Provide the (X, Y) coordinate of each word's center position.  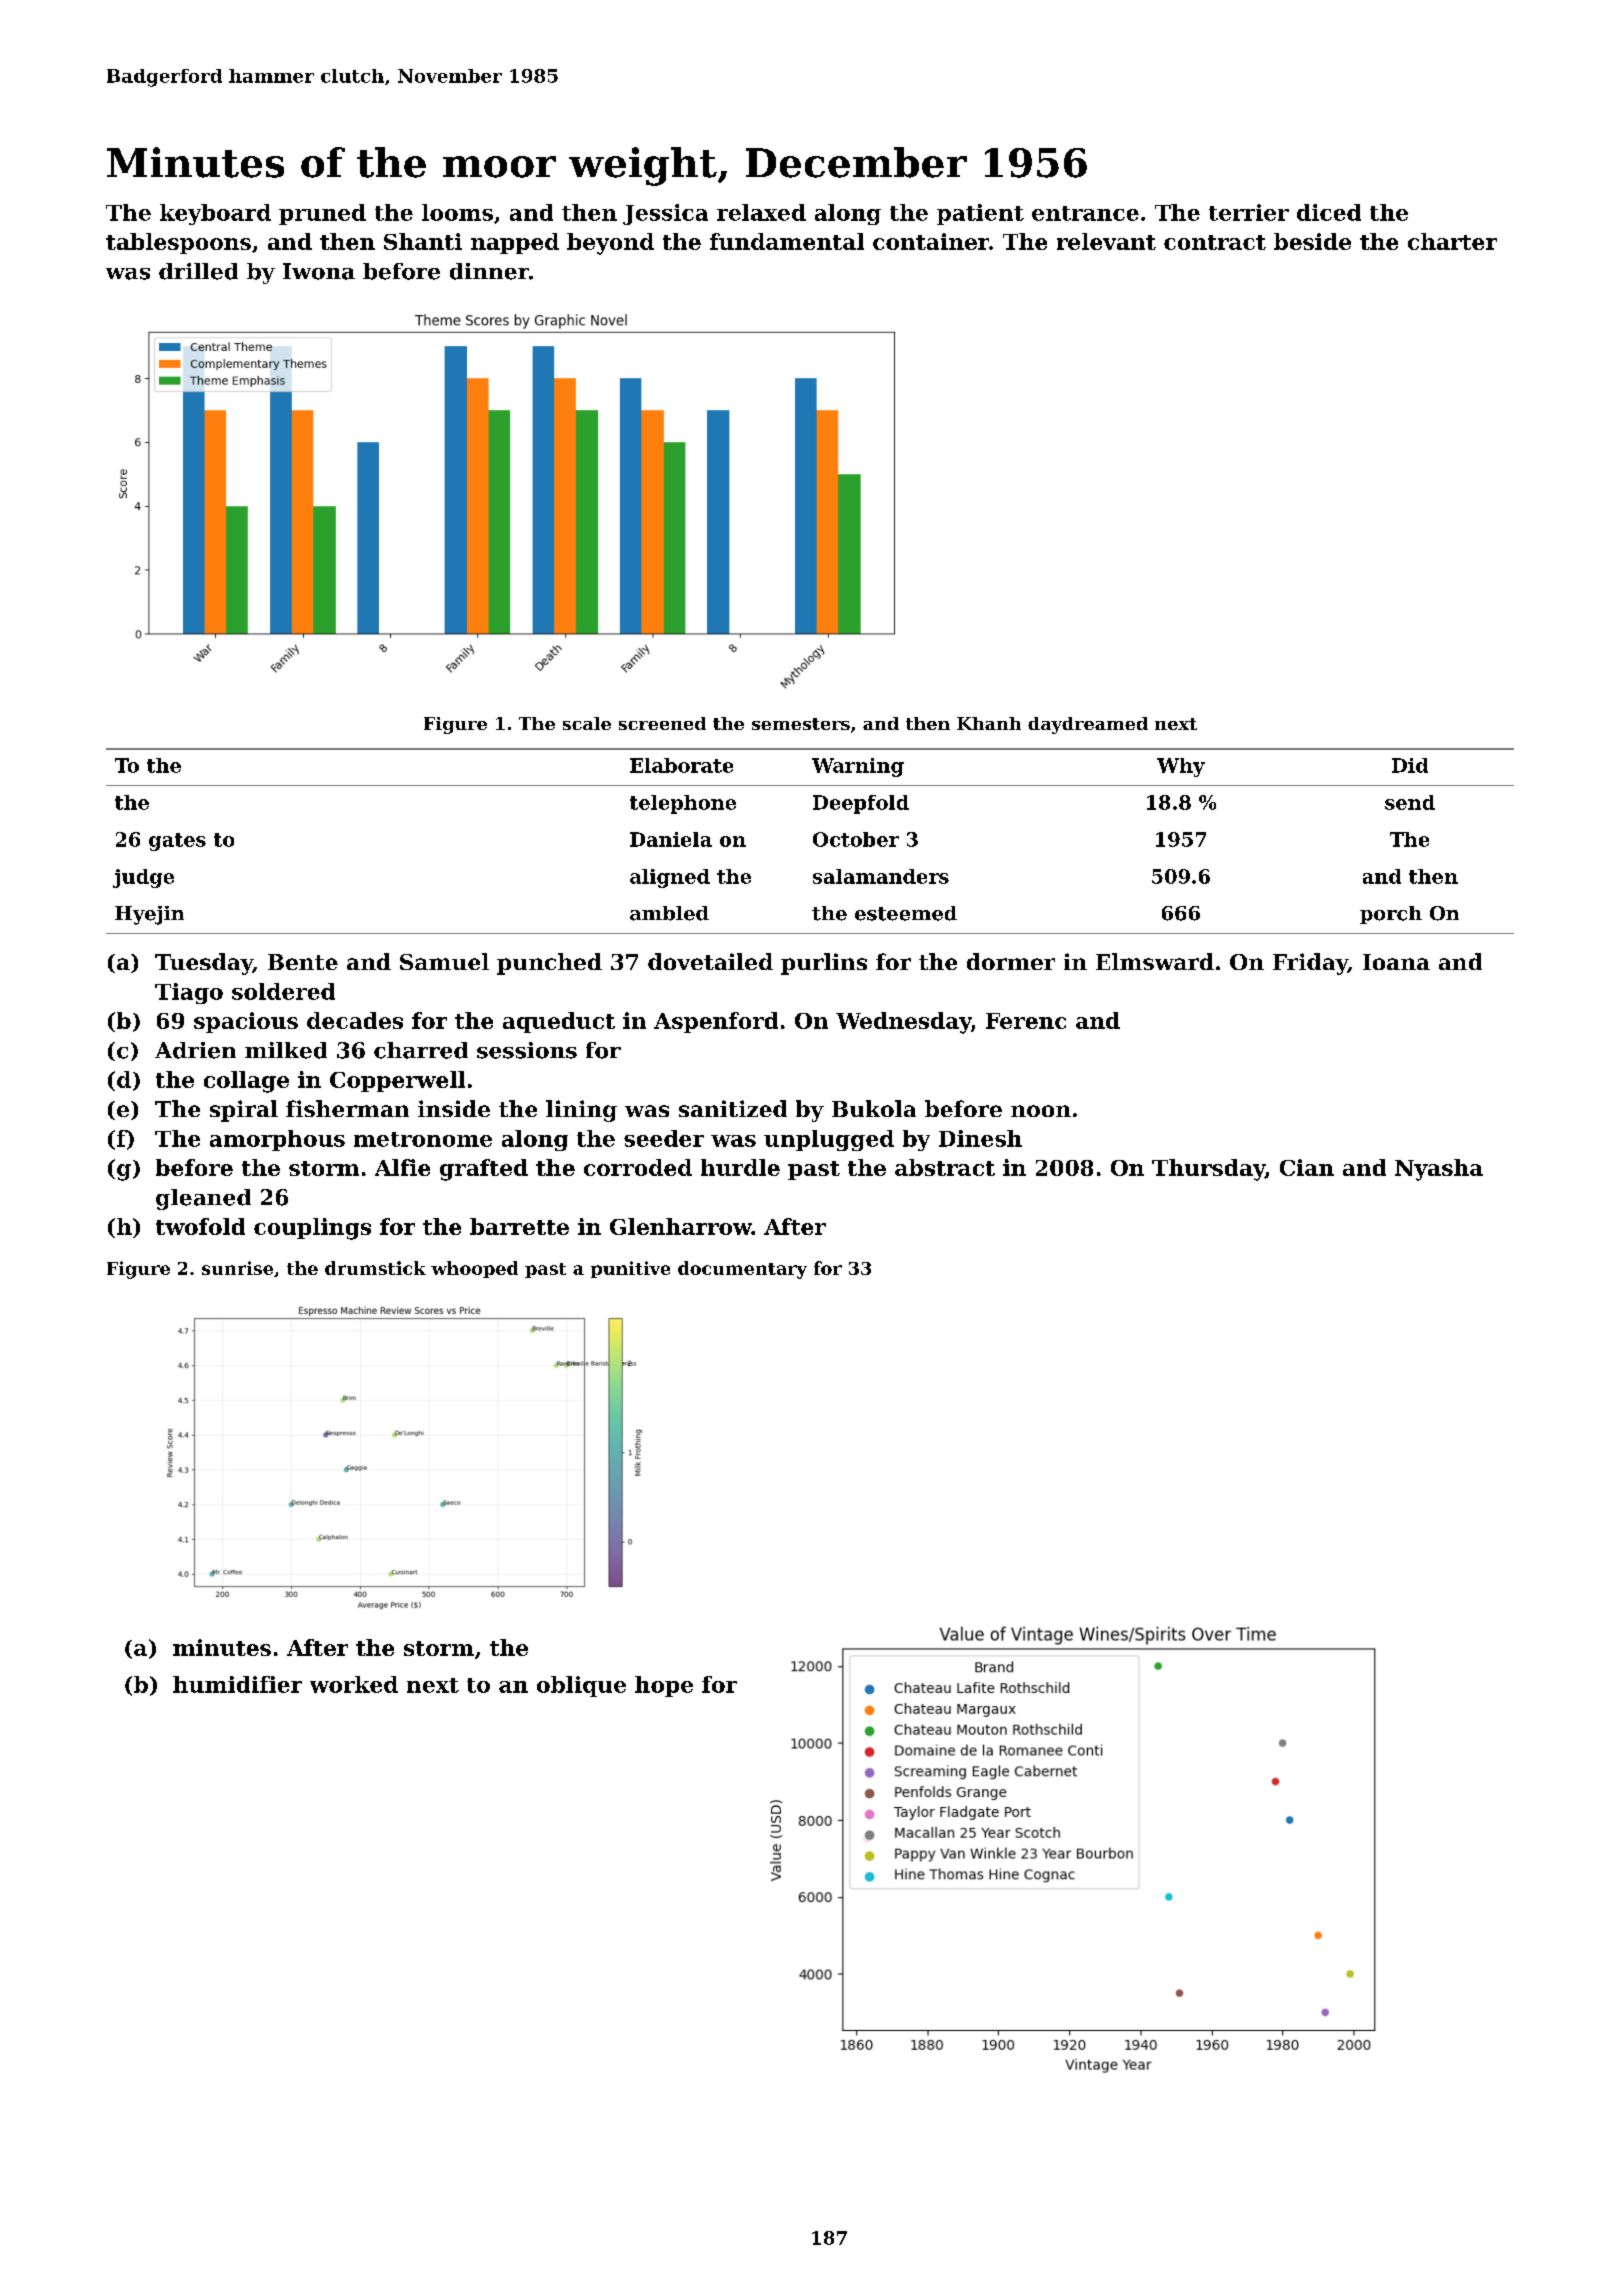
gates (177, 842)
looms (457, 212)
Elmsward (1155, 961)
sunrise (237, 1268)
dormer (1011, 961)
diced (1329, 212)
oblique (581, 1686)
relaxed (761, 212)
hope (664, 1686)
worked (354, 1684)
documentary (742, 1270)
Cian (1307, 1167)
